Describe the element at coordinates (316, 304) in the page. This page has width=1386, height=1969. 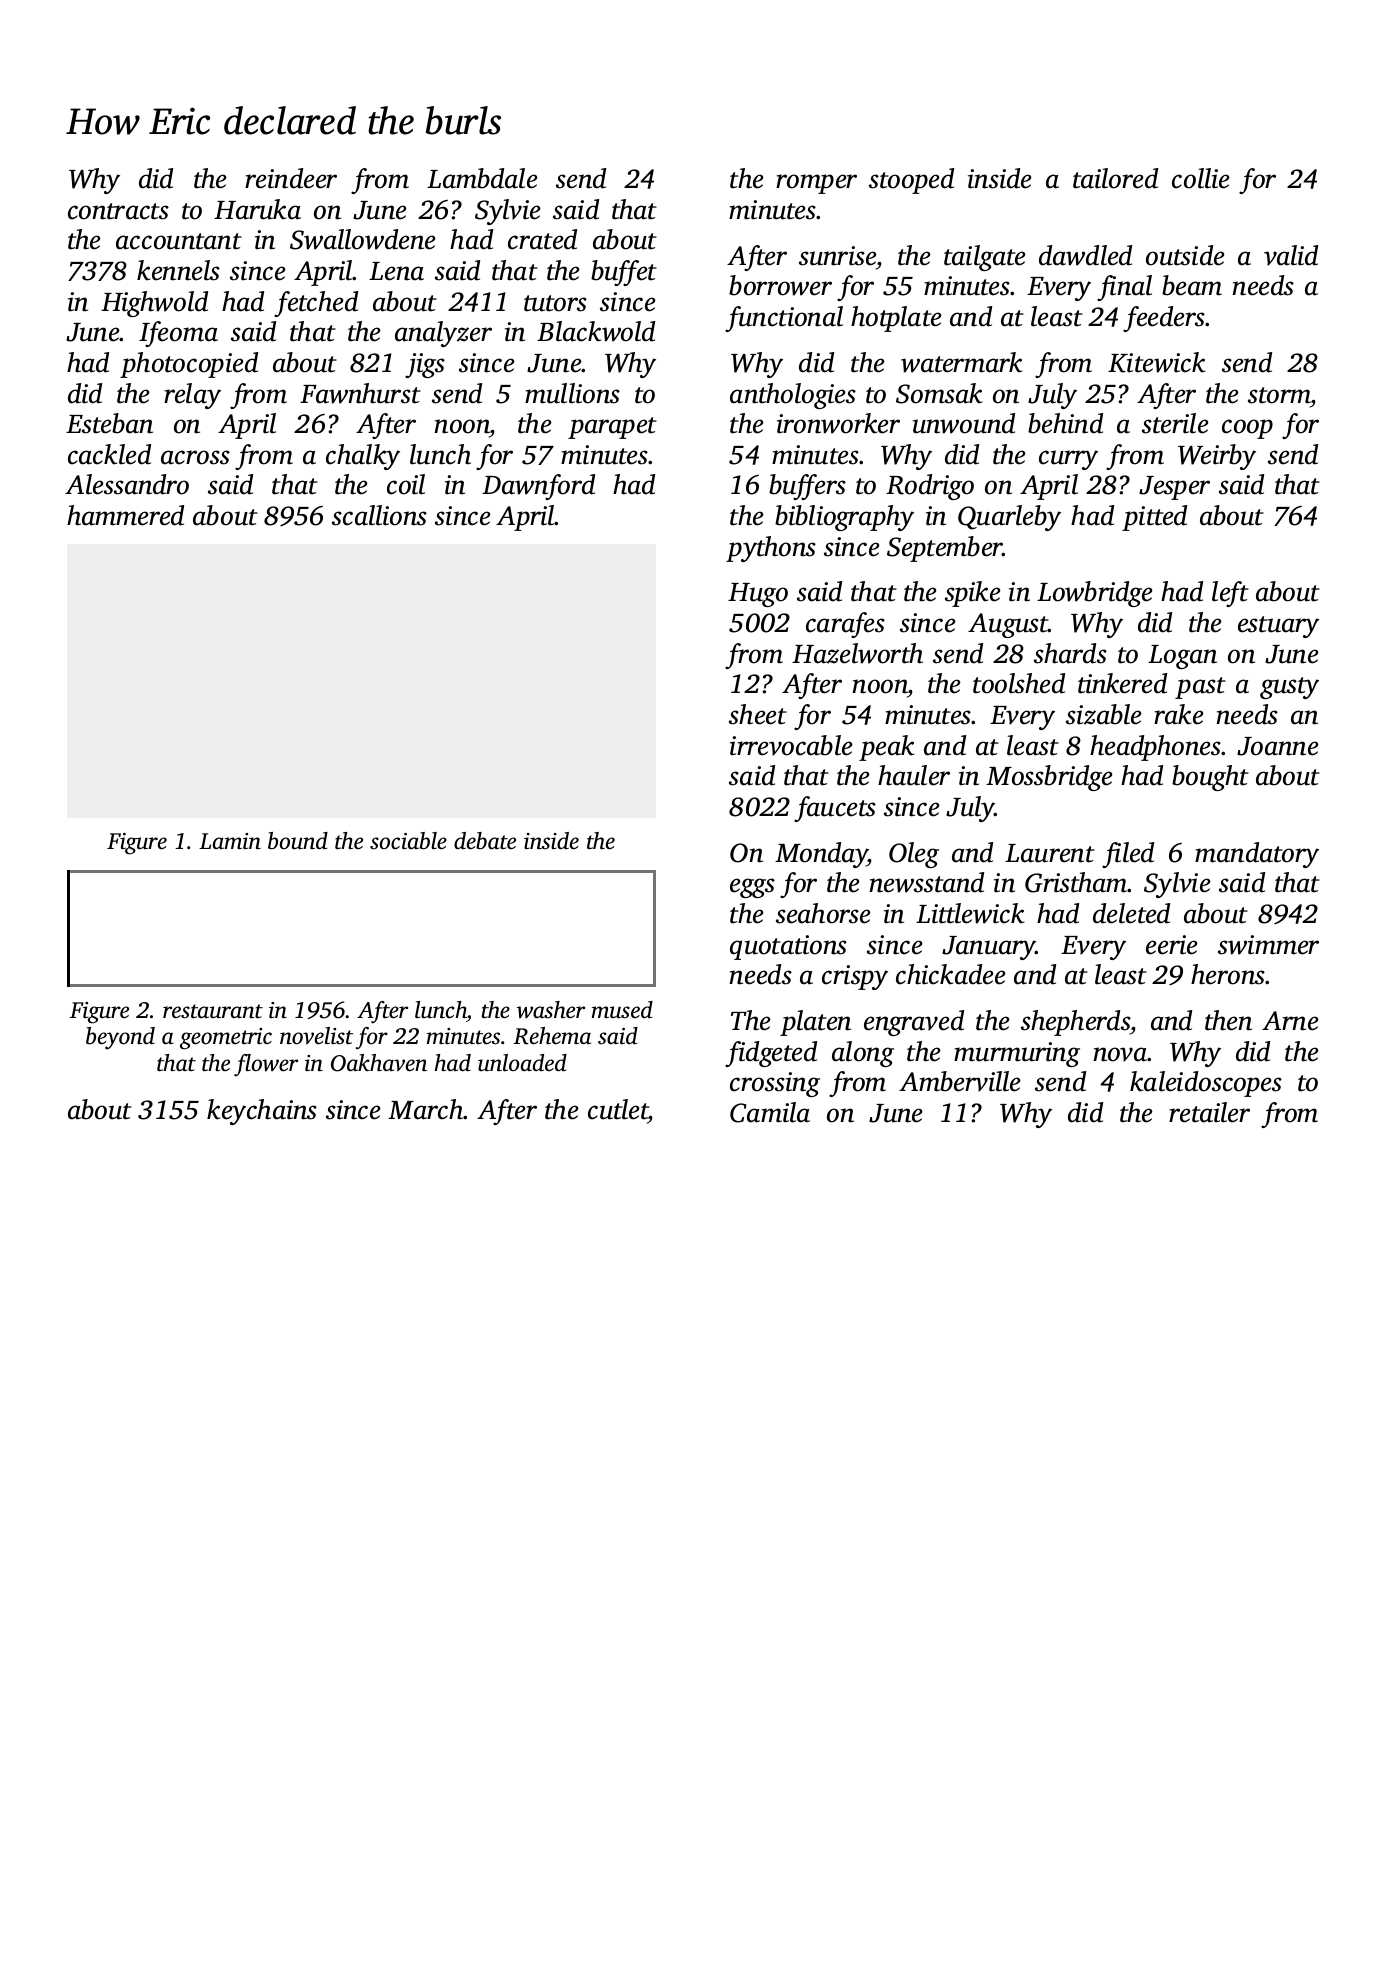
I see `fetched` at that location.
